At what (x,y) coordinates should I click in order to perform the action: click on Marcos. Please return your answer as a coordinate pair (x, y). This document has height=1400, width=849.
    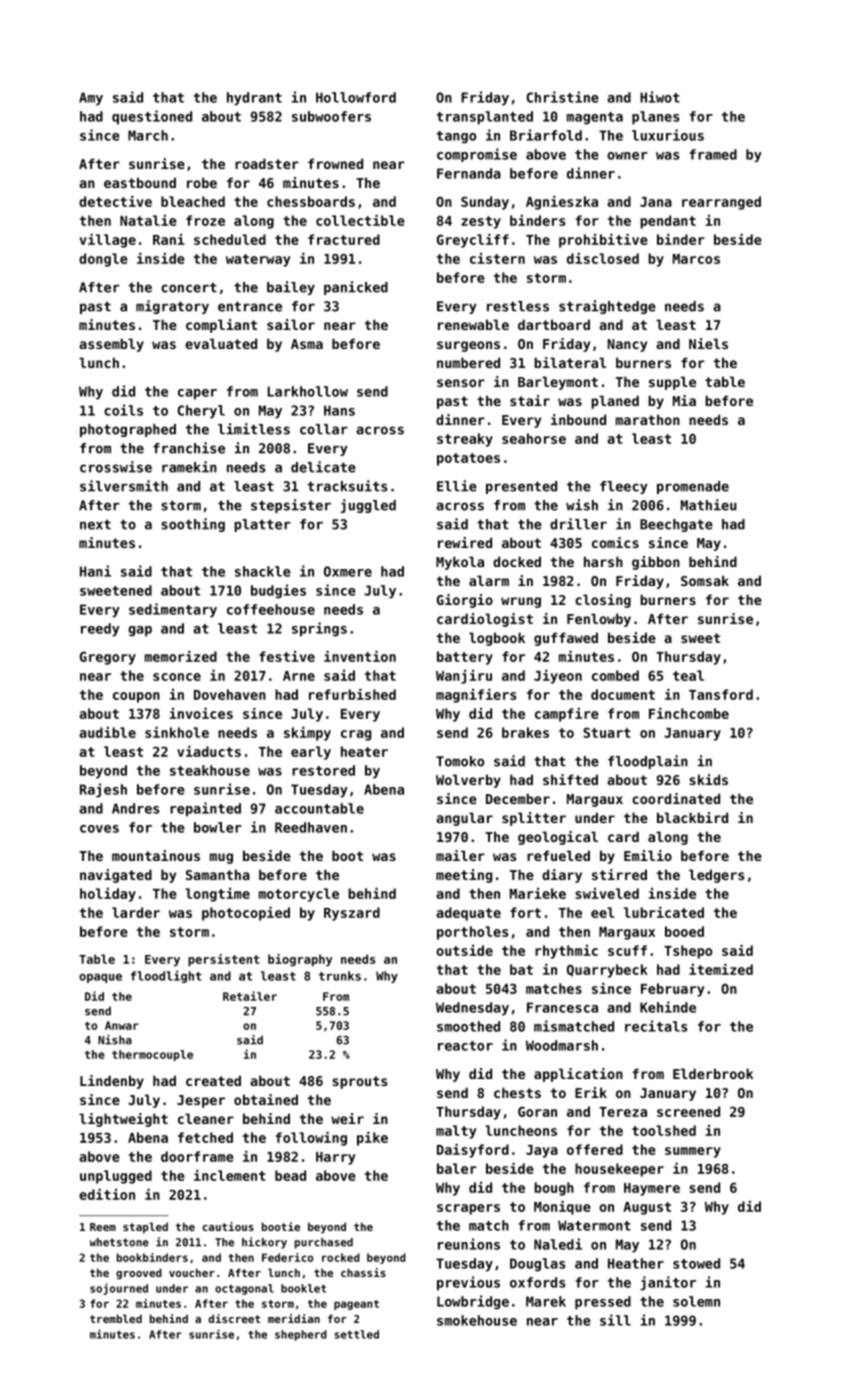
    Looking at the image, I should click on (696, 259).
